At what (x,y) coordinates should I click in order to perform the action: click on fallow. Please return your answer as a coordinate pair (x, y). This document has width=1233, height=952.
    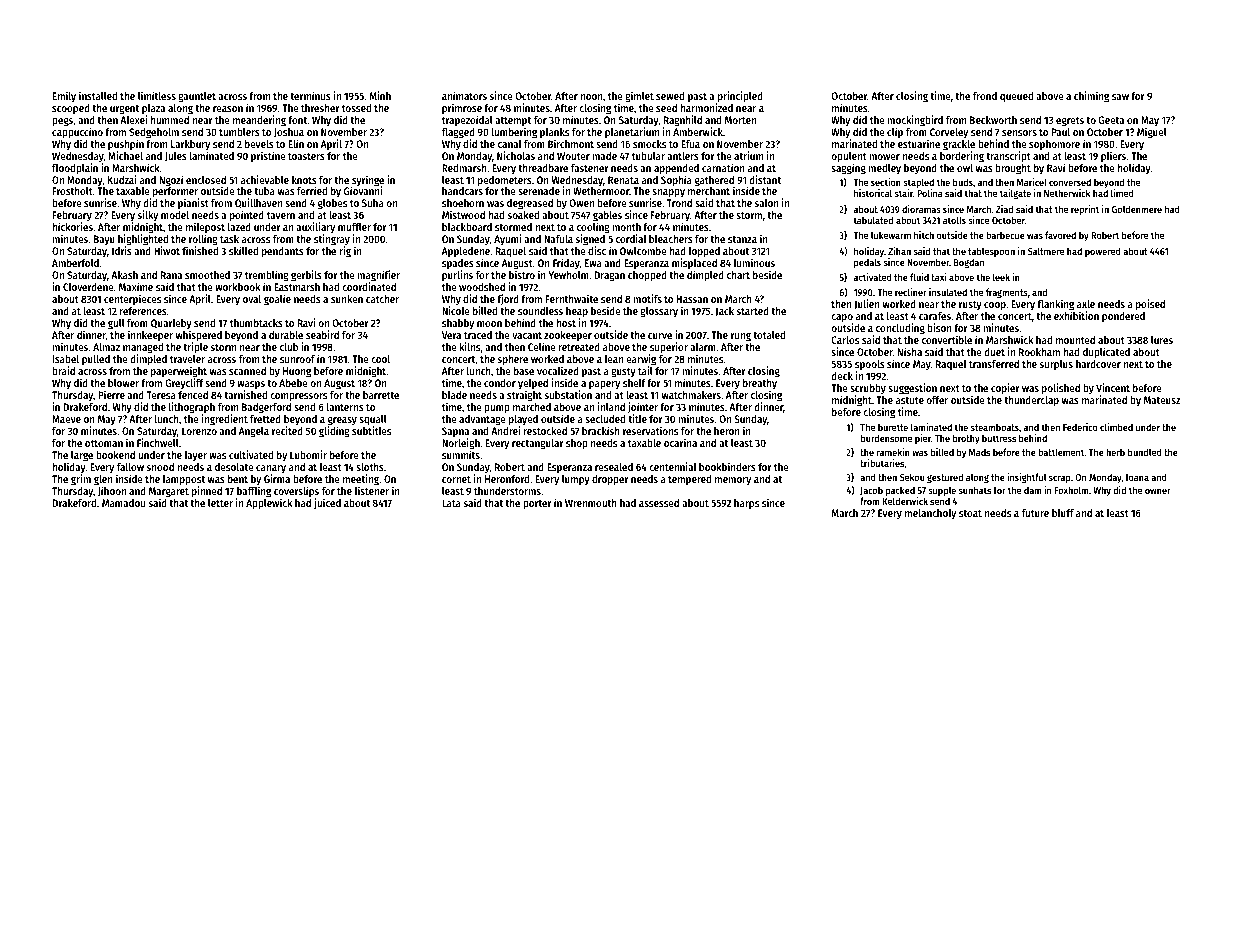
    Looking at the image, I should click on (130, 467).
